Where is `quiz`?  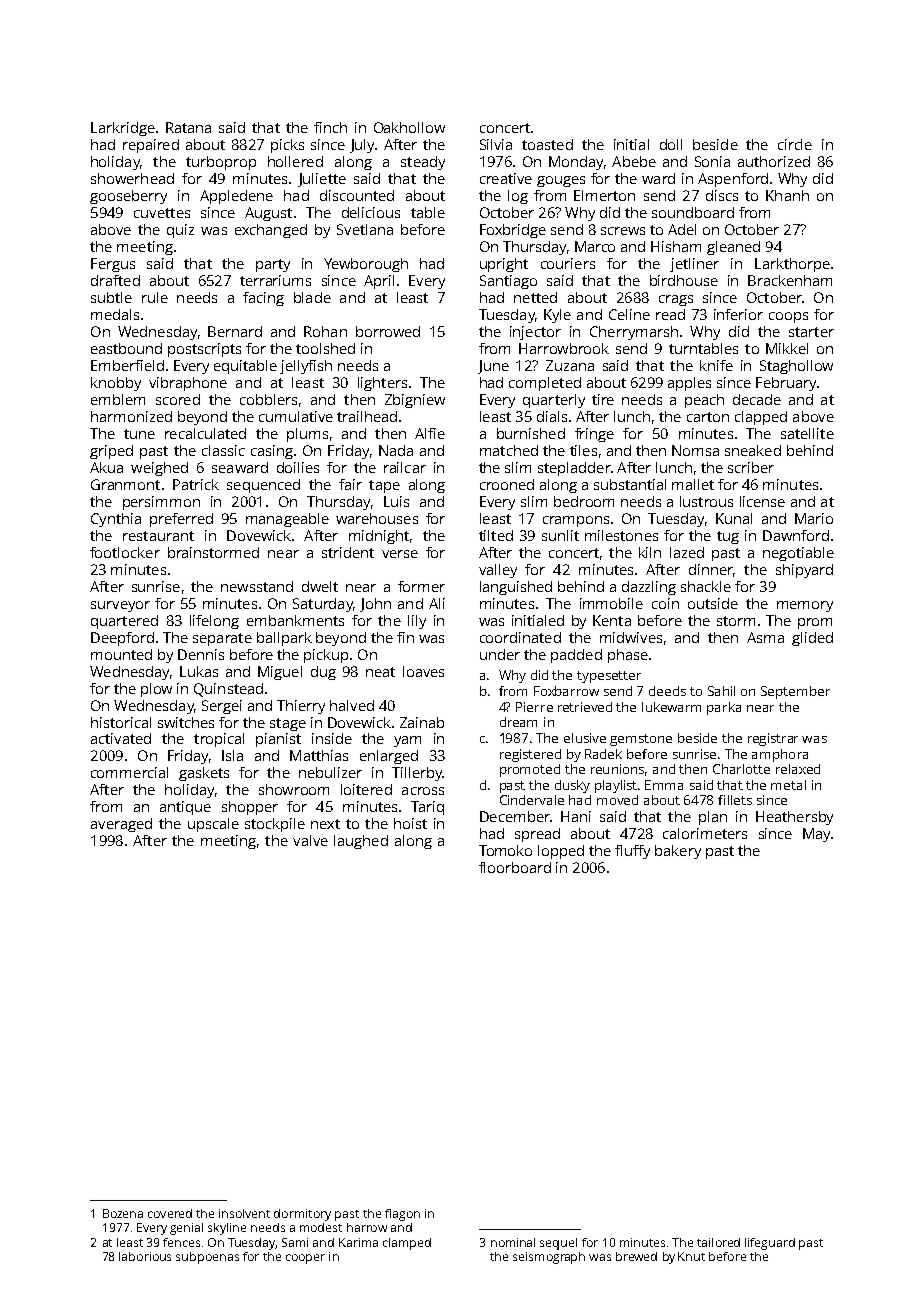 quiz is located at coordinates (180, 231).
